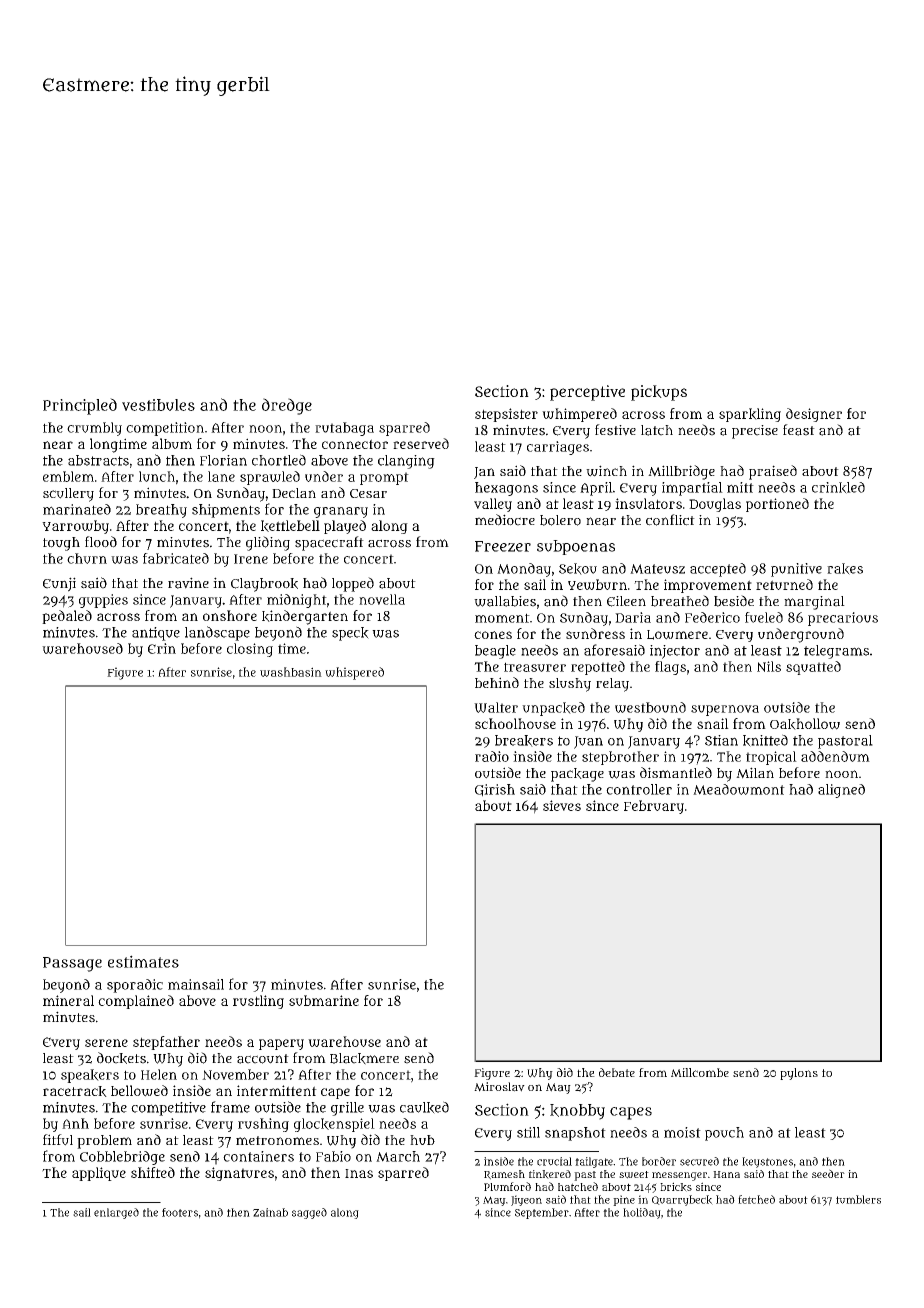 This screenshot has height=1308, width=924. What do you see at coordinates (595, 633) in the screenshot?
I see `sundress` at bounding box center [595, 633].
